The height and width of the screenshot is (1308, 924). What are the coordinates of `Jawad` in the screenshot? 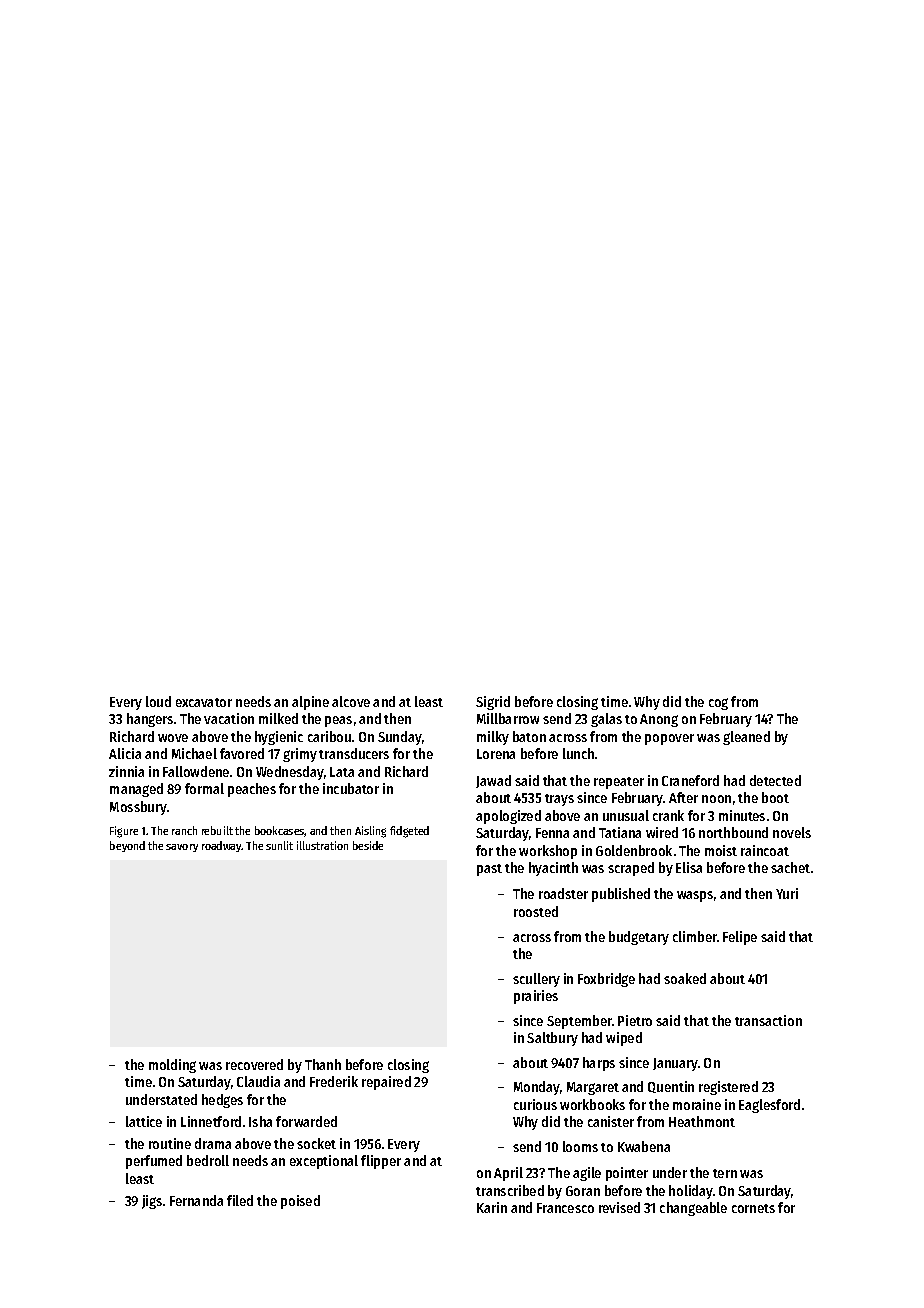 It's located at (493, 781).
